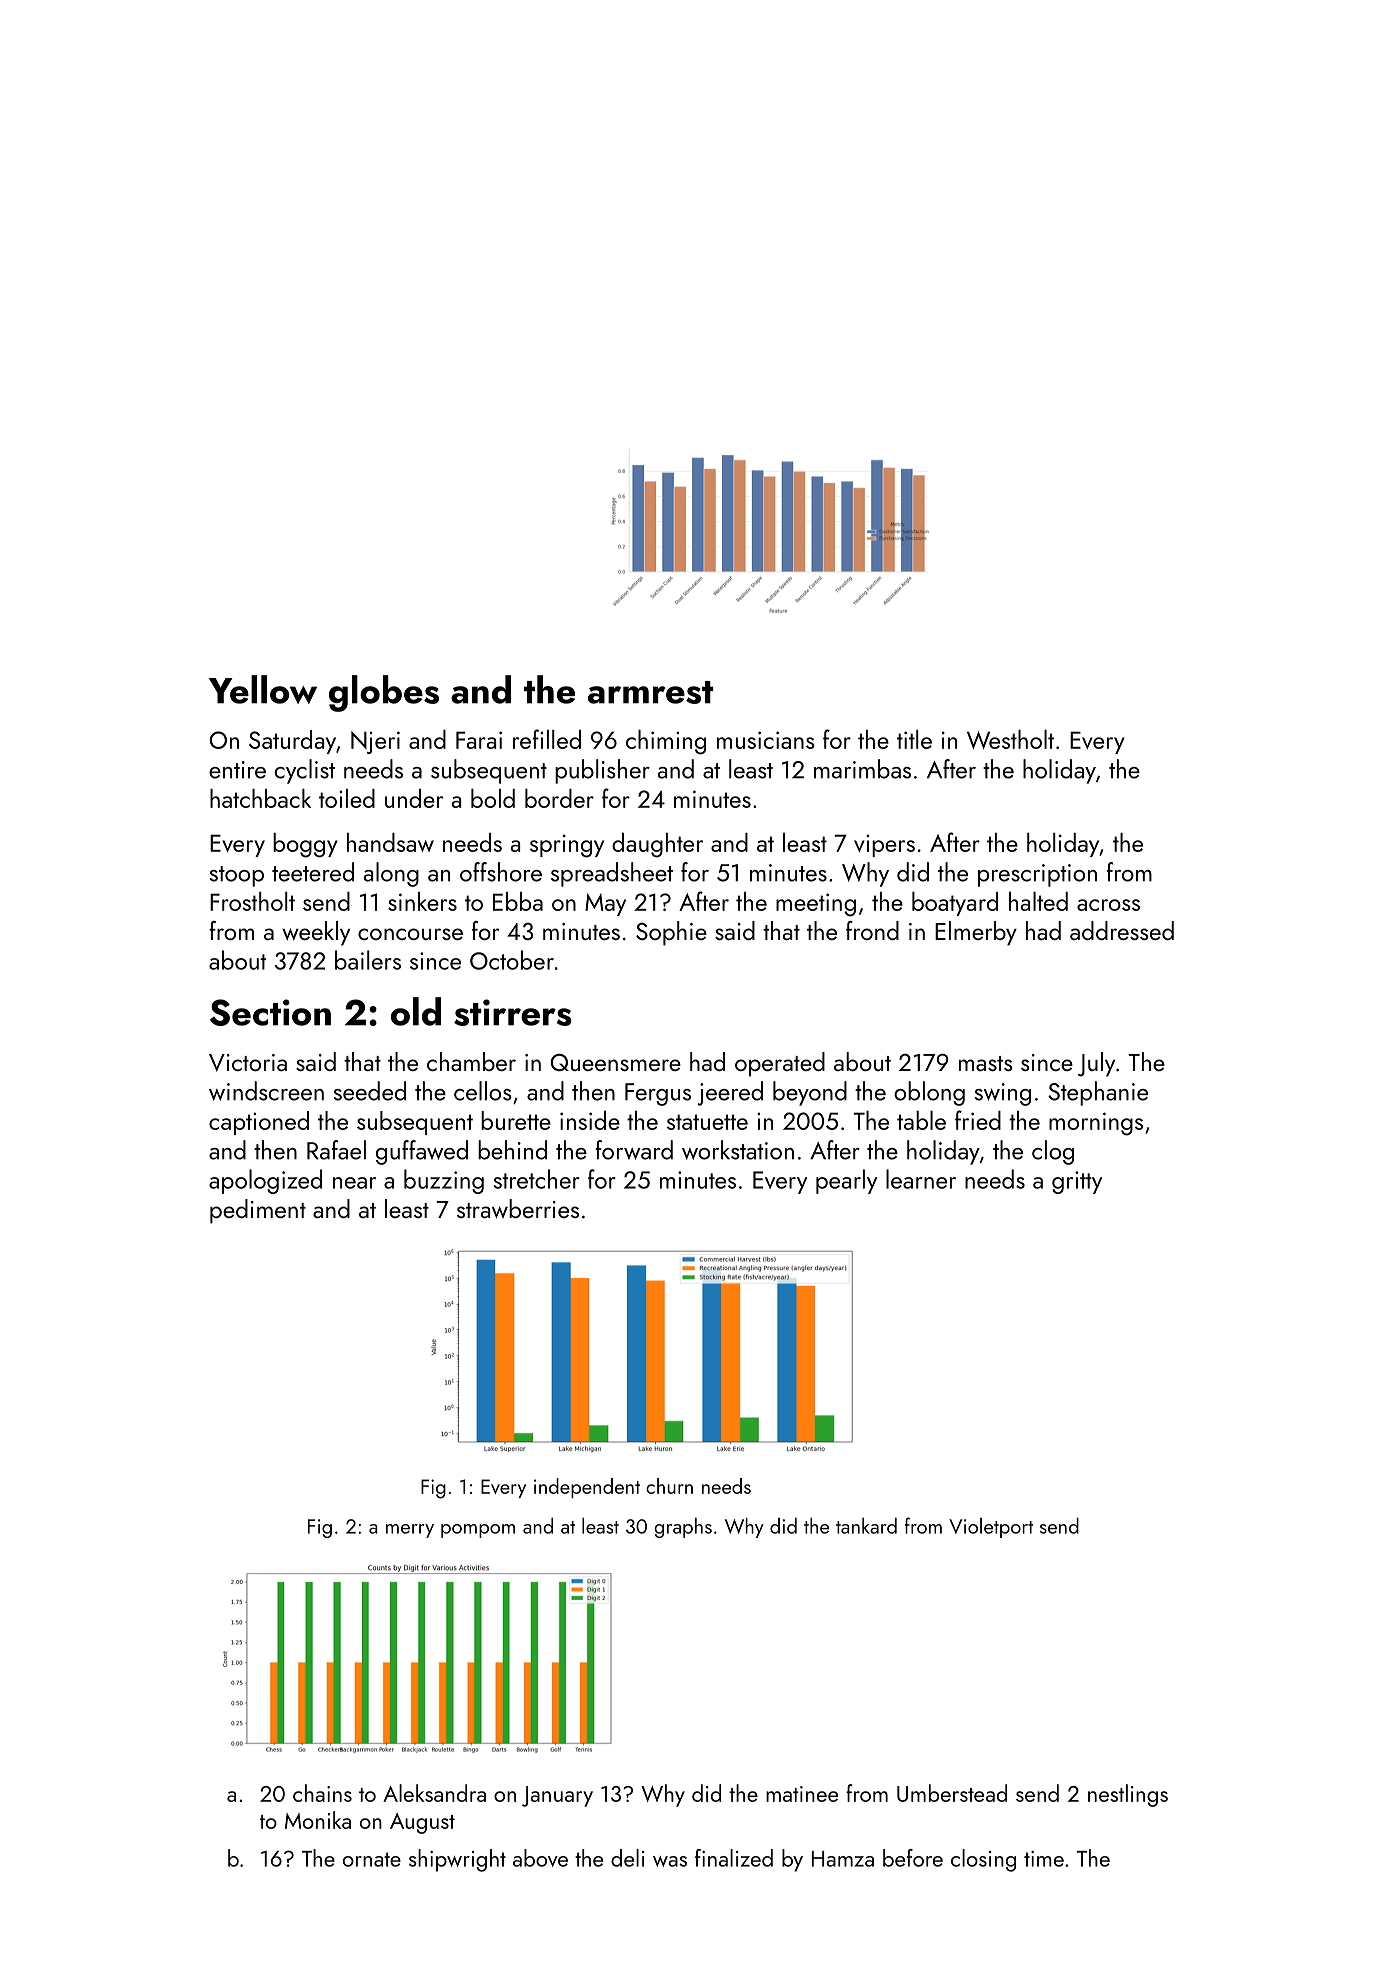 This document has width=1386, height=1969. I want to click on fried, so click(978, 1120).
